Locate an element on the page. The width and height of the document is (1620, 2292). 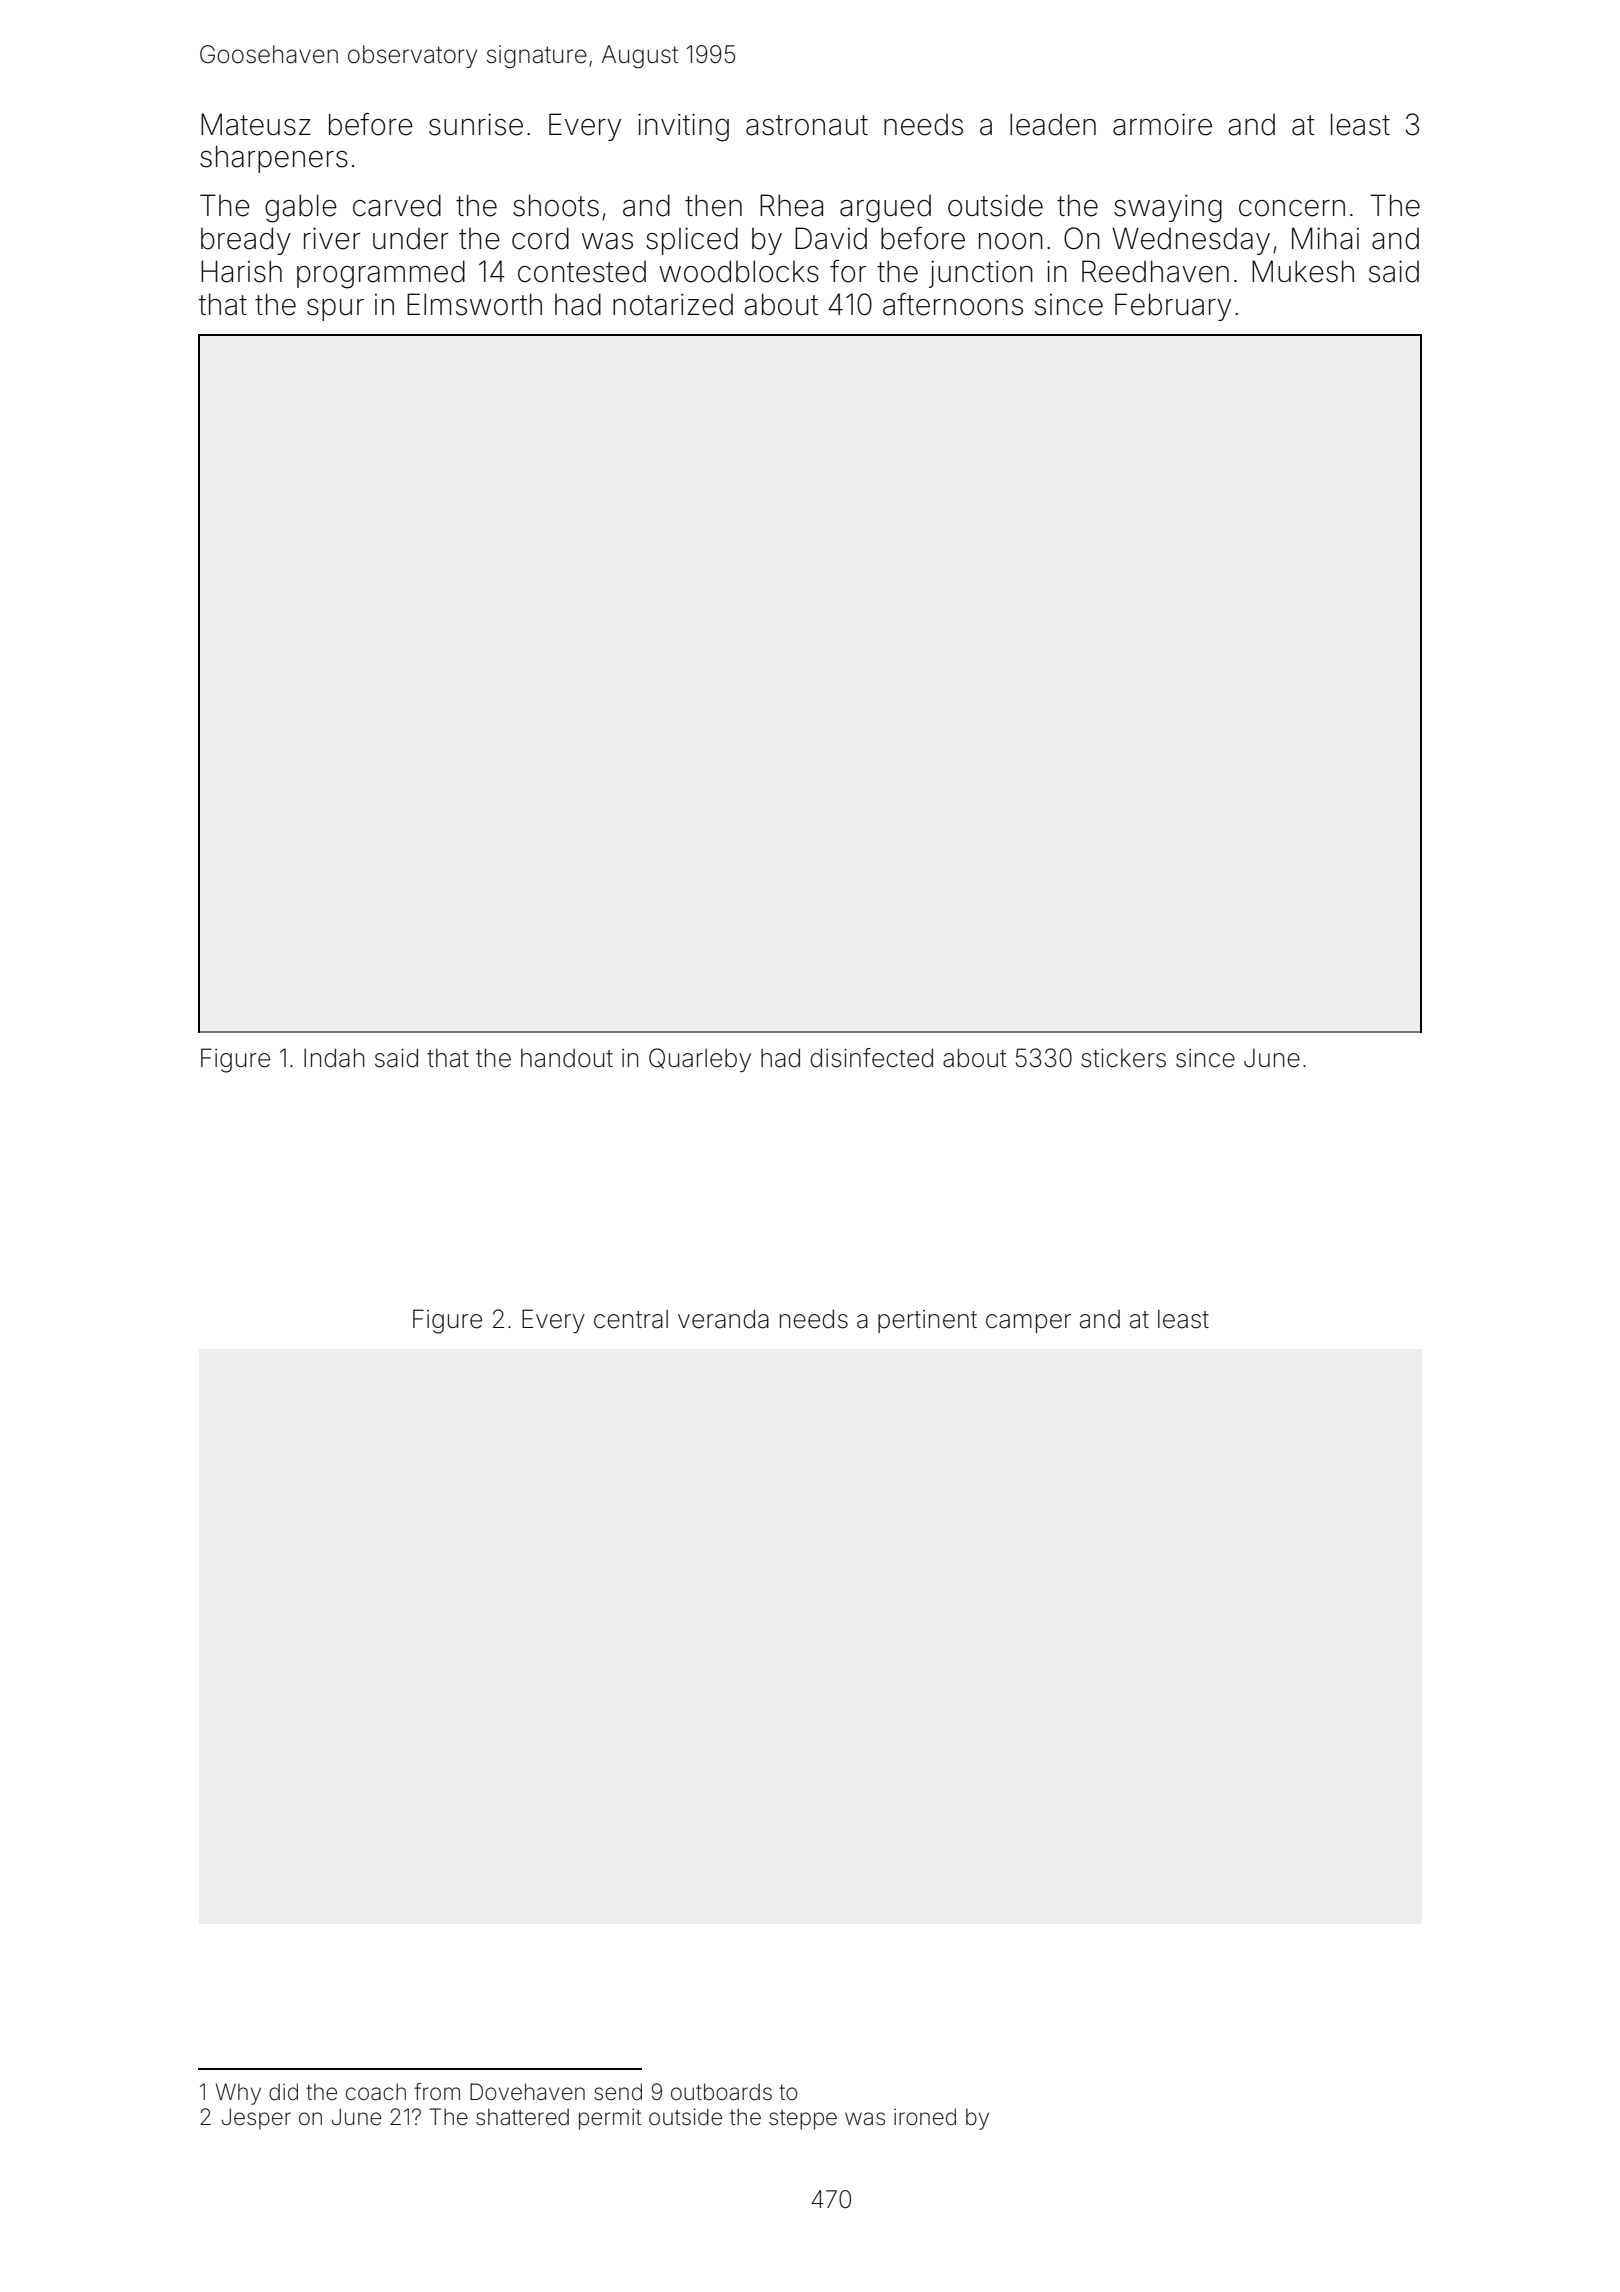
February is located at coordinates (1173, 307).
